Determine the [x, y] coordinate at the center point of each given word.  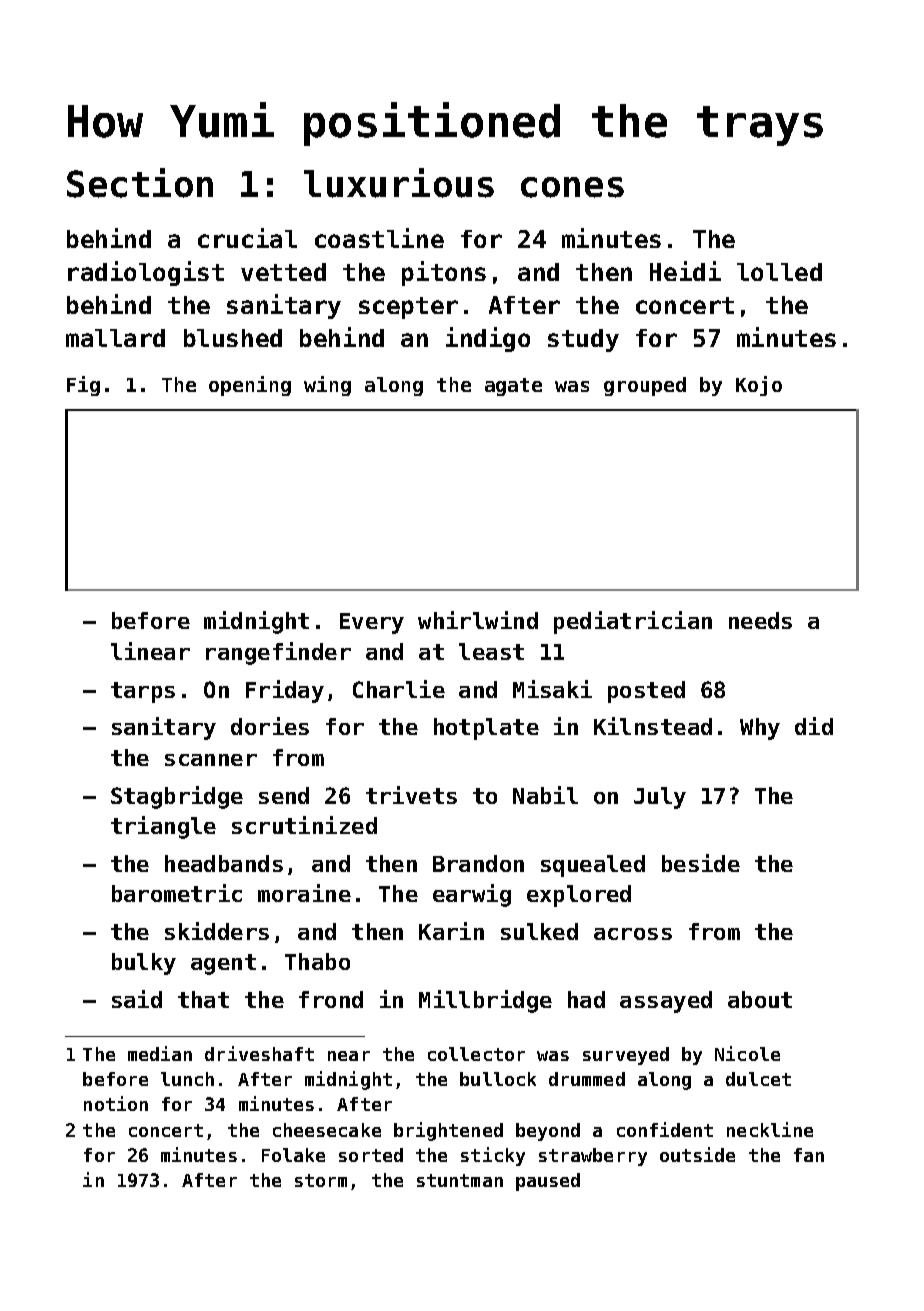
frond [331, 999]
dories [270, 726]
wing [327, 386]
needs [760, 620]
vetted [283, 272]
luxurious [399, 183]
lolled [779, 272]
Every [372, 623]
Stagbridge [177, 797]
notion [116, 1103]
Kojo [759, 386]
